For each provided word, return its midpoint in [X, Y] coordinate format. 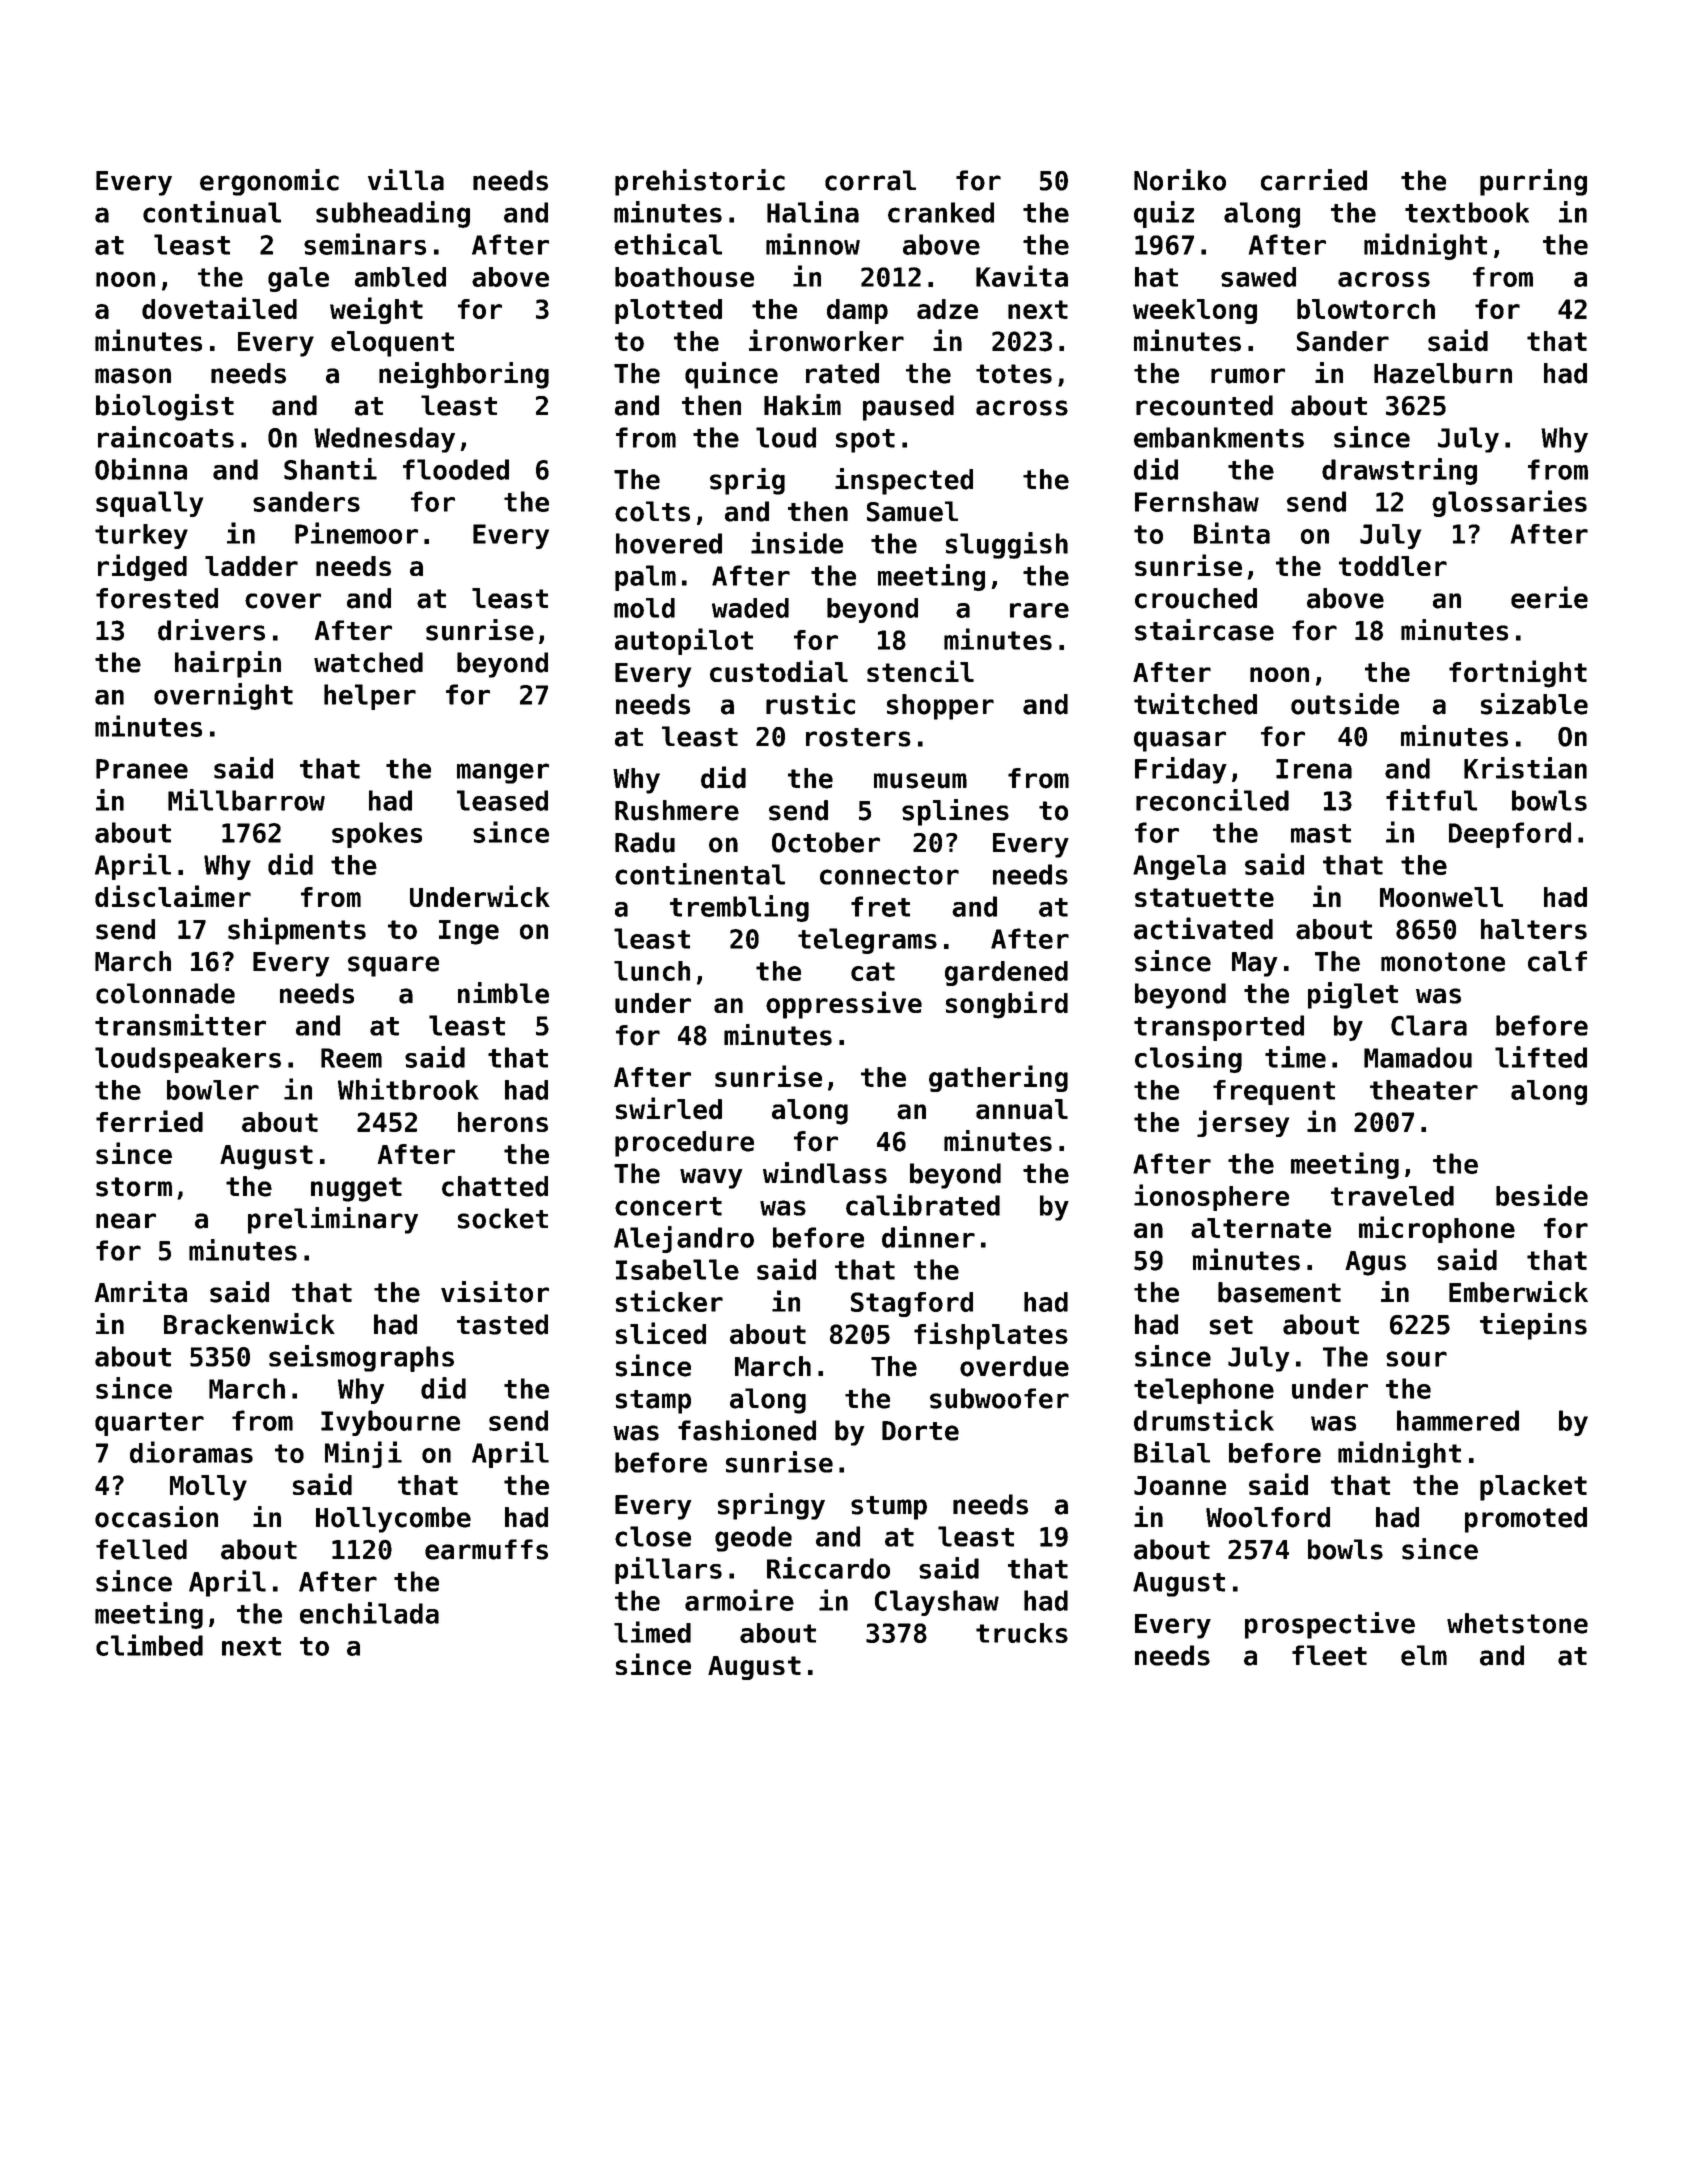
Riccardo [828, 1568]
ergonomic [269, 182]
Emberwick [1518, 1292]
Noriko [1180, 180]
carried [1314, 180]
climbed [149, 1645]
